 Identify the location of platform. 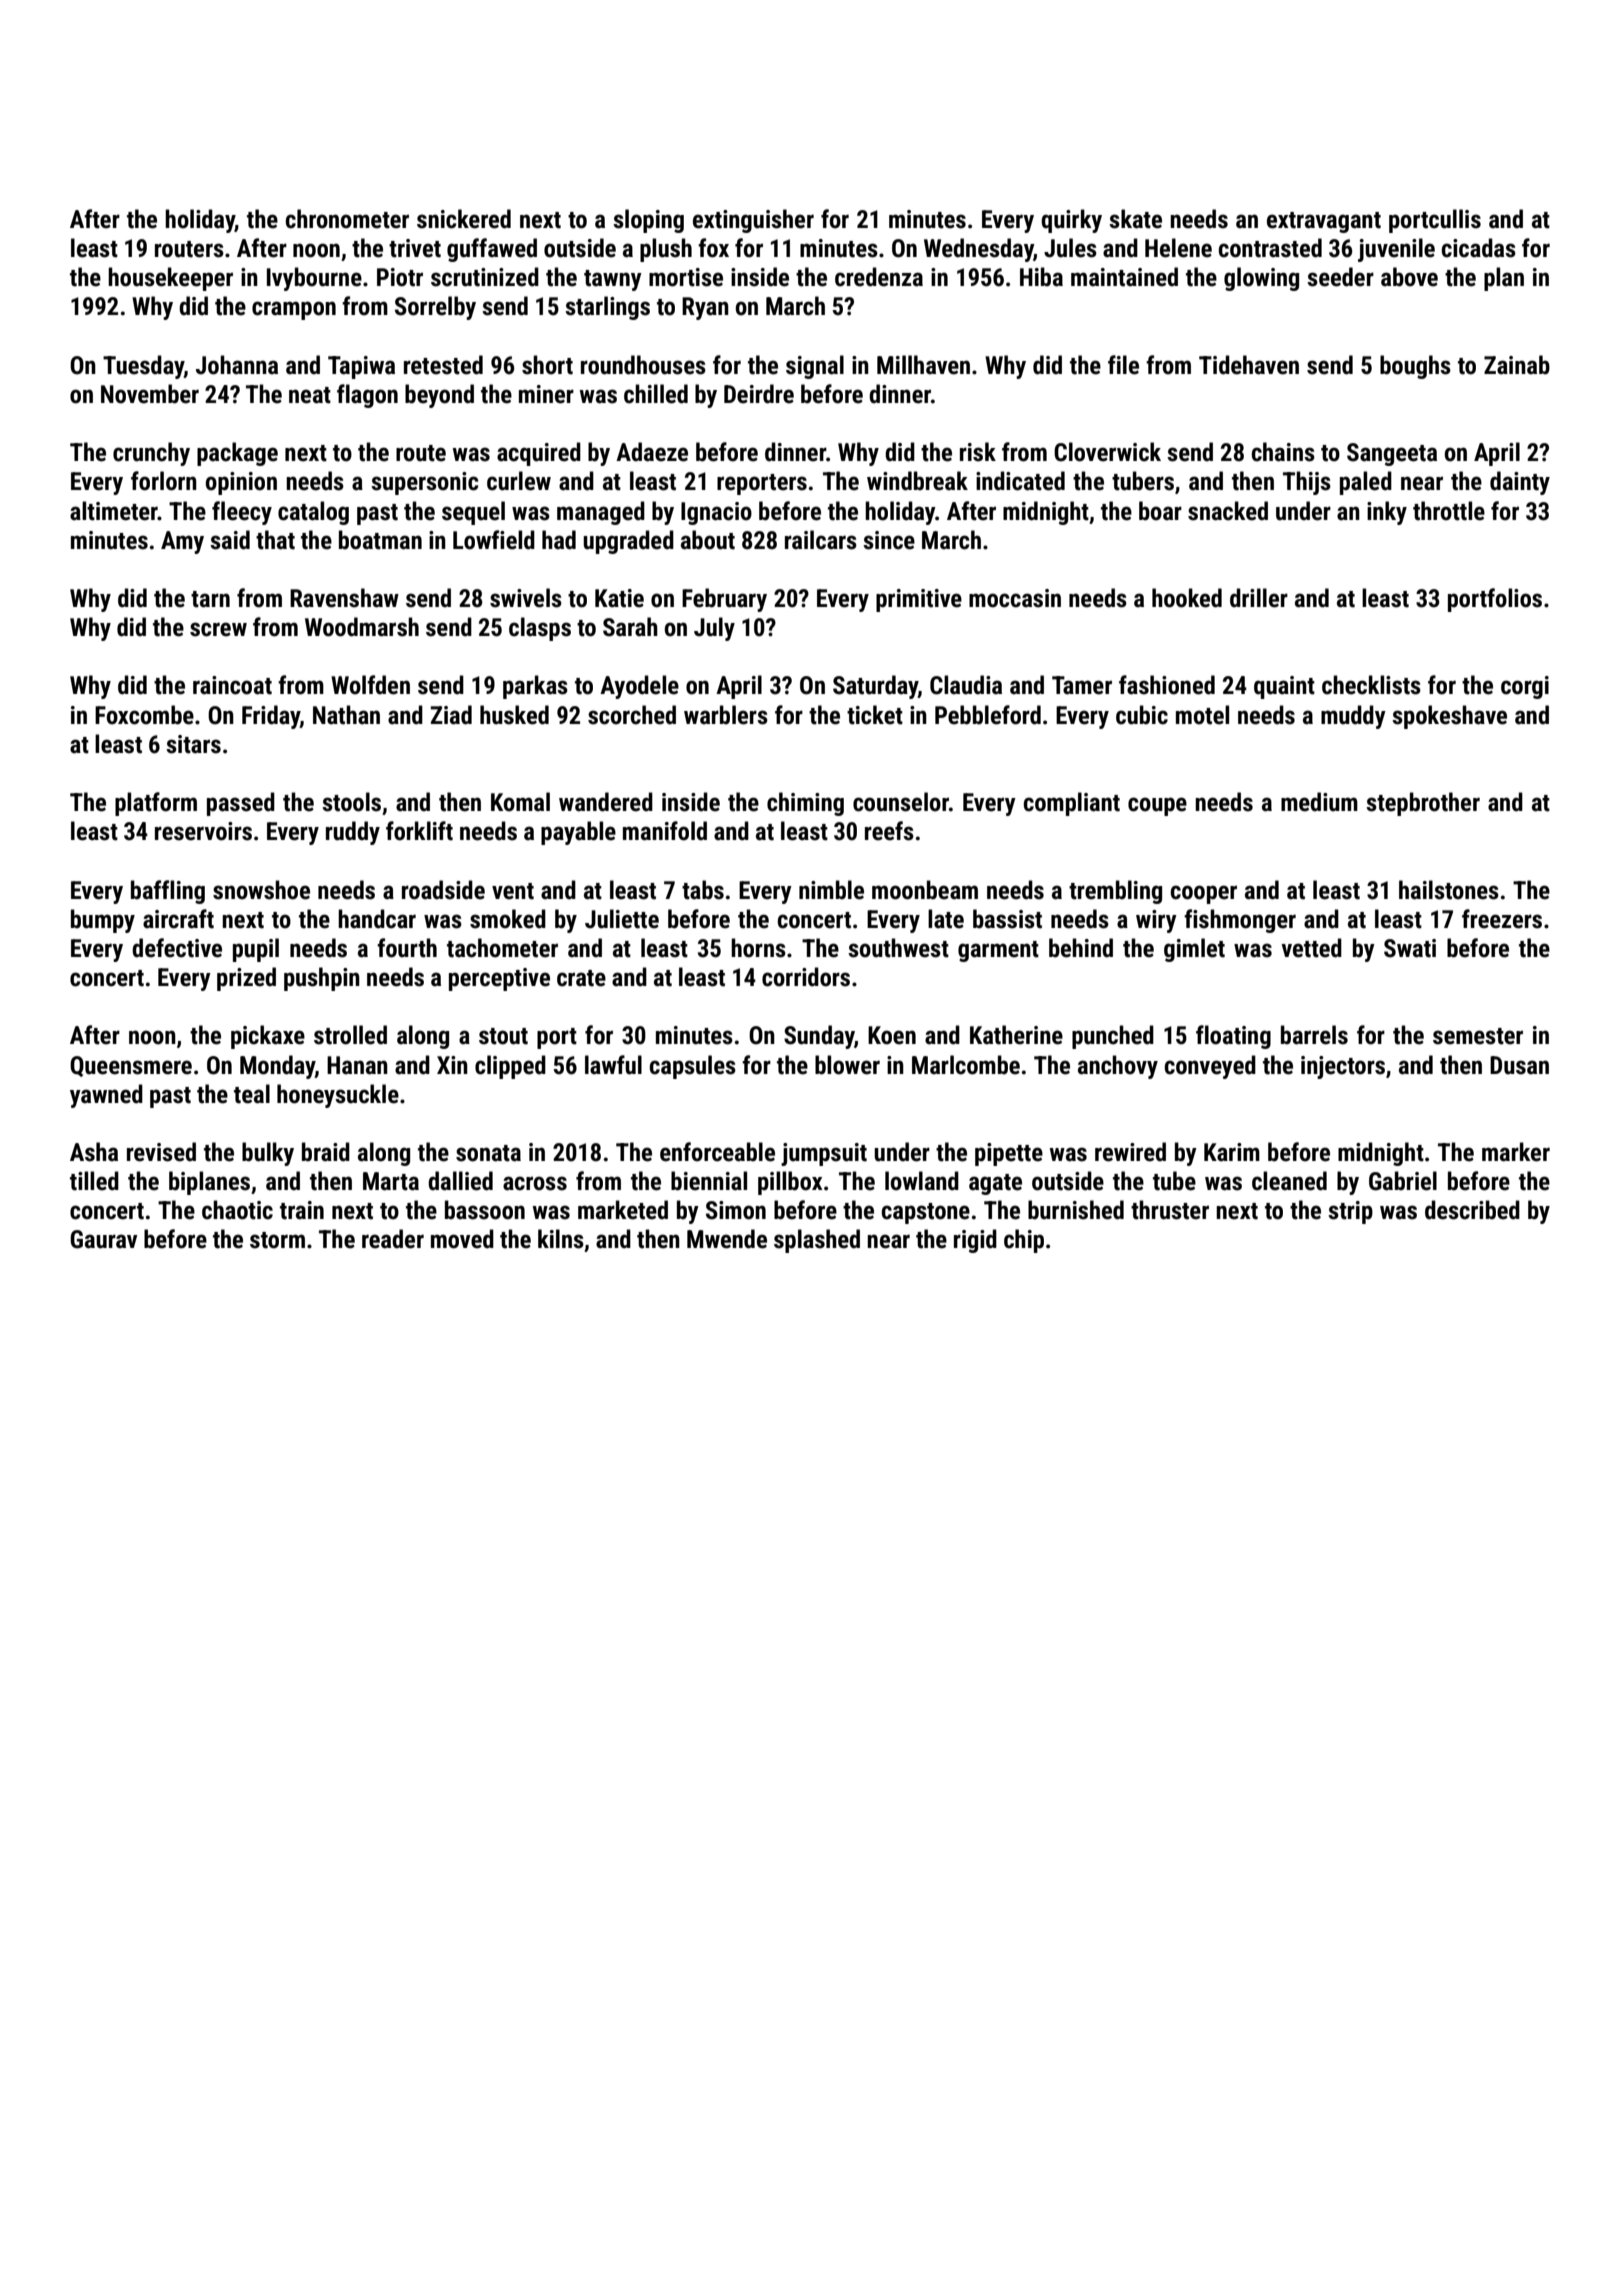
(156, 804).
